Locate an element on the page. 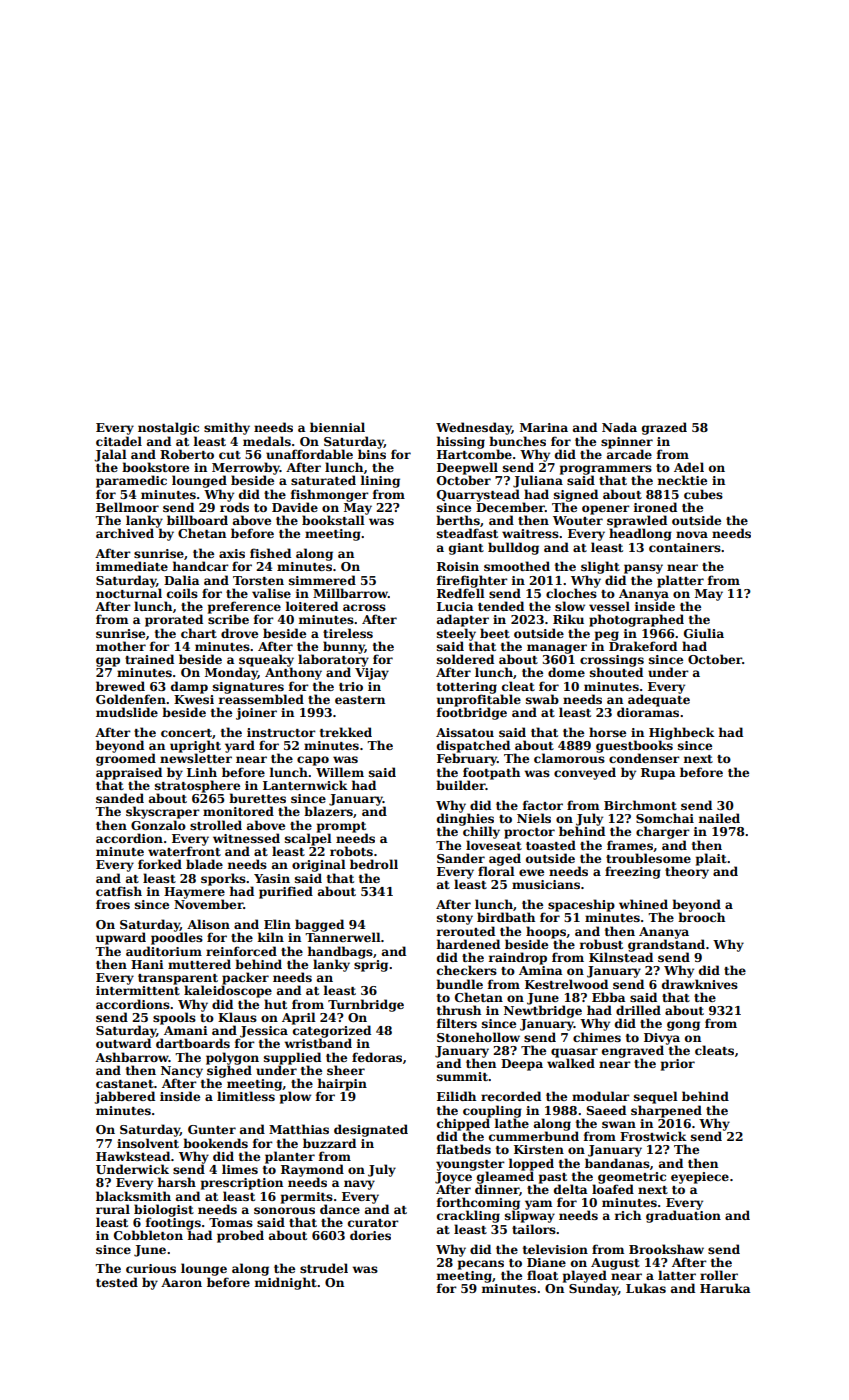  sprig is located at coordinates (371, 966).
